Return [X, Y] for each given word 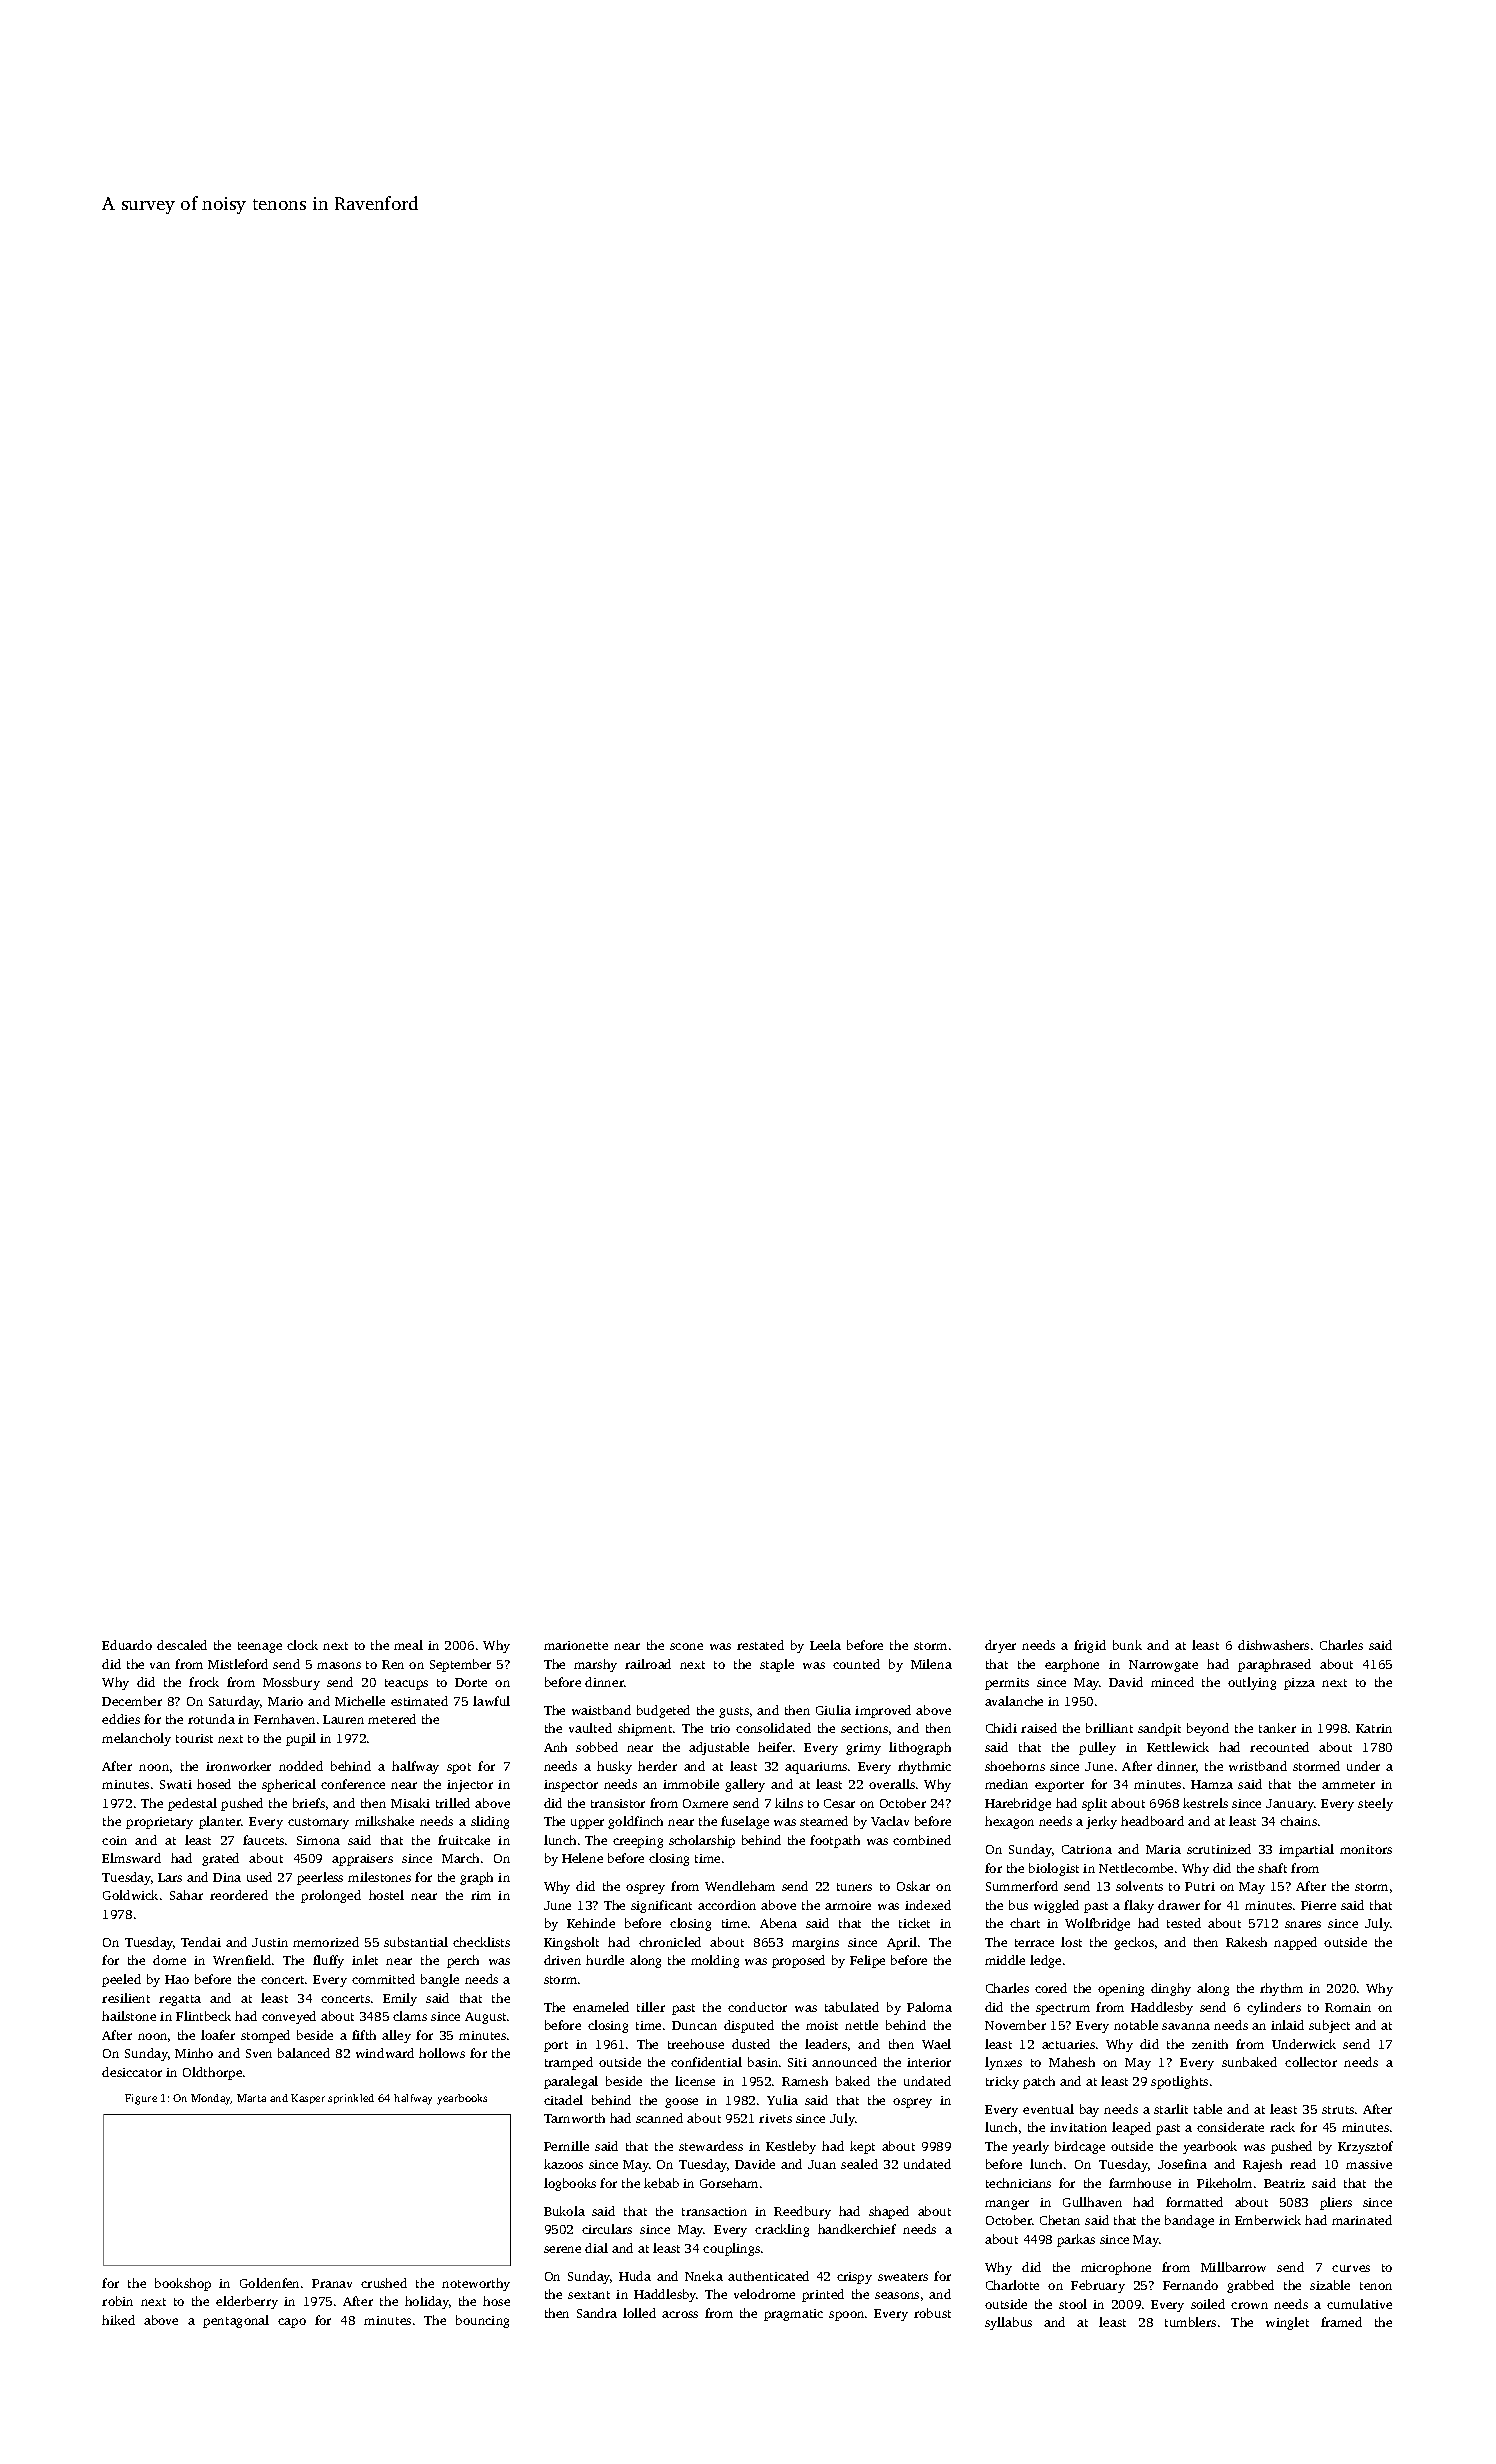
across [680, 2314]
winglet [1287, 2323]
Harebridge [1018, 1804]
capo [292, 2323]
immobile [691, 1784]
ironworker [238, 1766]
